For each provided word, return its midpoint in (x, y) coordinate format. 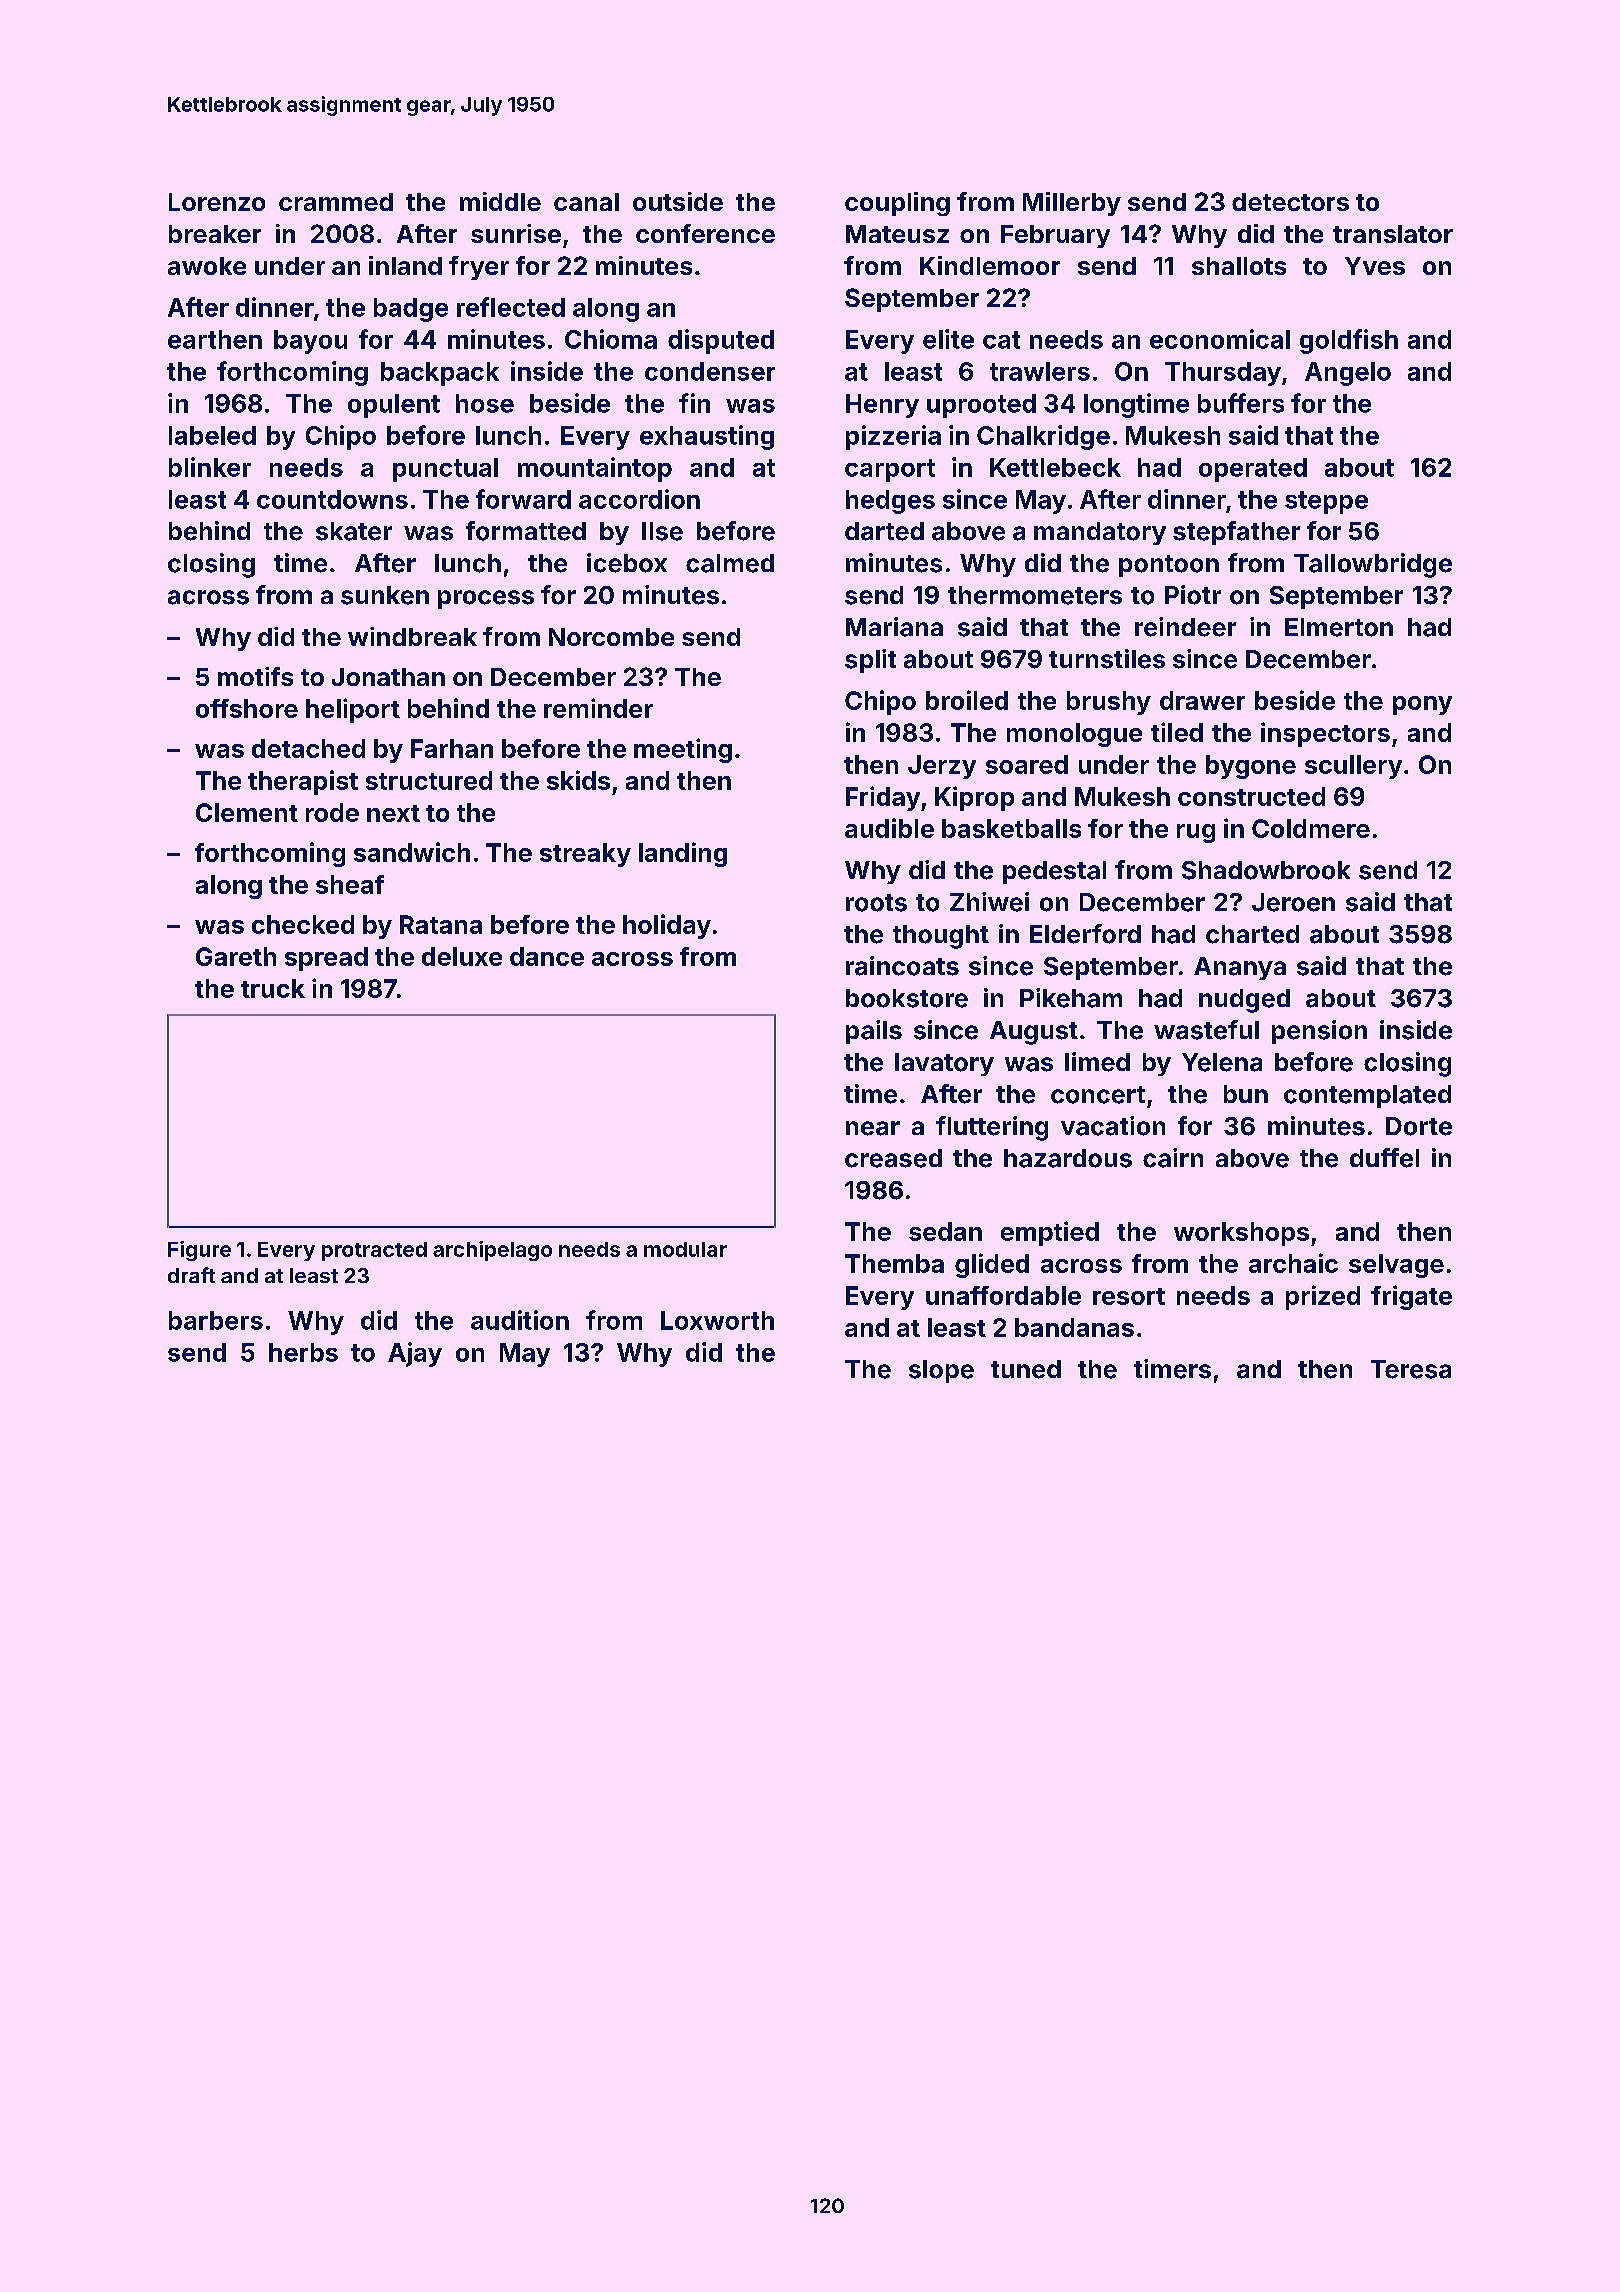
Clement (247, 812)
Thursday (1223, 374)
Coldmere (1311, 828)
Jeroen (1293, 902)
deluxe (462, 956)
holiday (667, 926)
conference (705, 233)
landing (683, 854)
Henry (882, 406)
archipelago (492, 1251)
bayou (310, 342)
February (1055, 236)
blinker (210, 467)
